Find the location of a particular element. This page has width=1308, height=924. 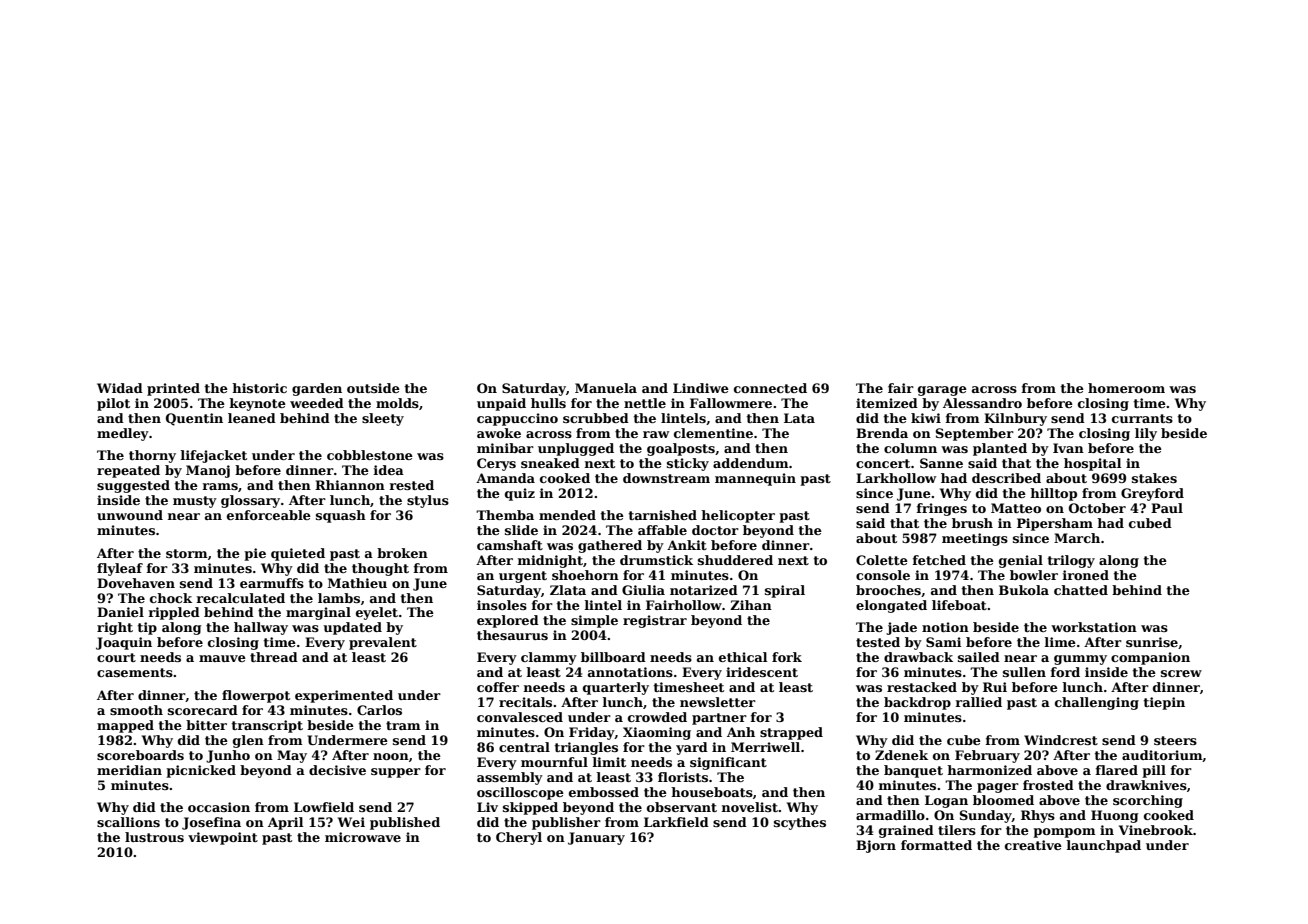

meetings is located at coordinates (975, 539).
